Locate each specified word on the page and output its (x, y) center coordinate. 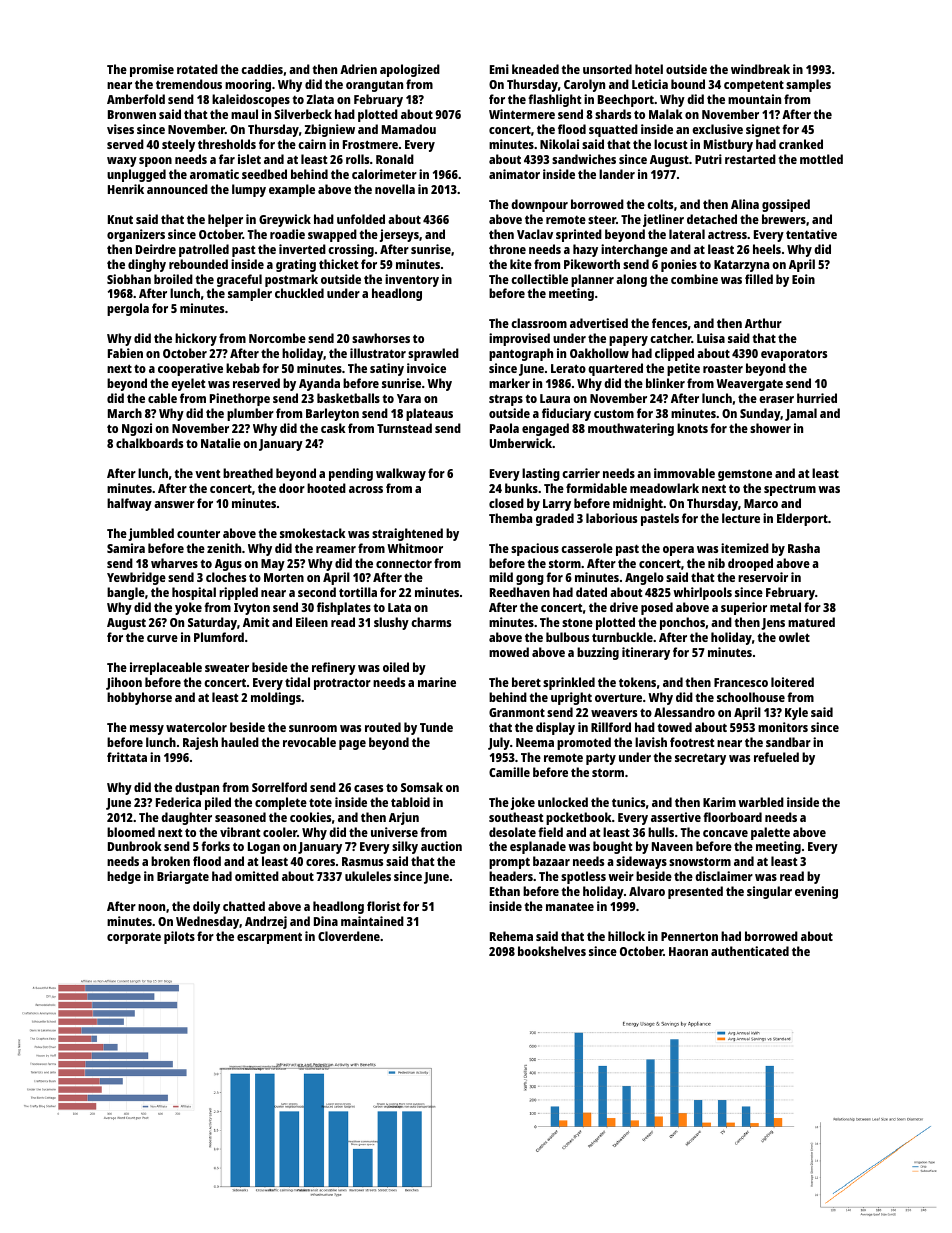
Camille (509, 772)
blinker (665, 383)
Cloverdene (349, 936)
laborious (611, 518)
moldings (276, 698)
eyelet (188, 384)
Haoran (688, 951)
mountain (754, 99)
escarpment (269, 938)
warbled (761, 802)
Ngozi (137, 429)
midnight (638, 504)
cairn (312, 144)
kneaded (535, 69)
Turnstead (404, 428)
